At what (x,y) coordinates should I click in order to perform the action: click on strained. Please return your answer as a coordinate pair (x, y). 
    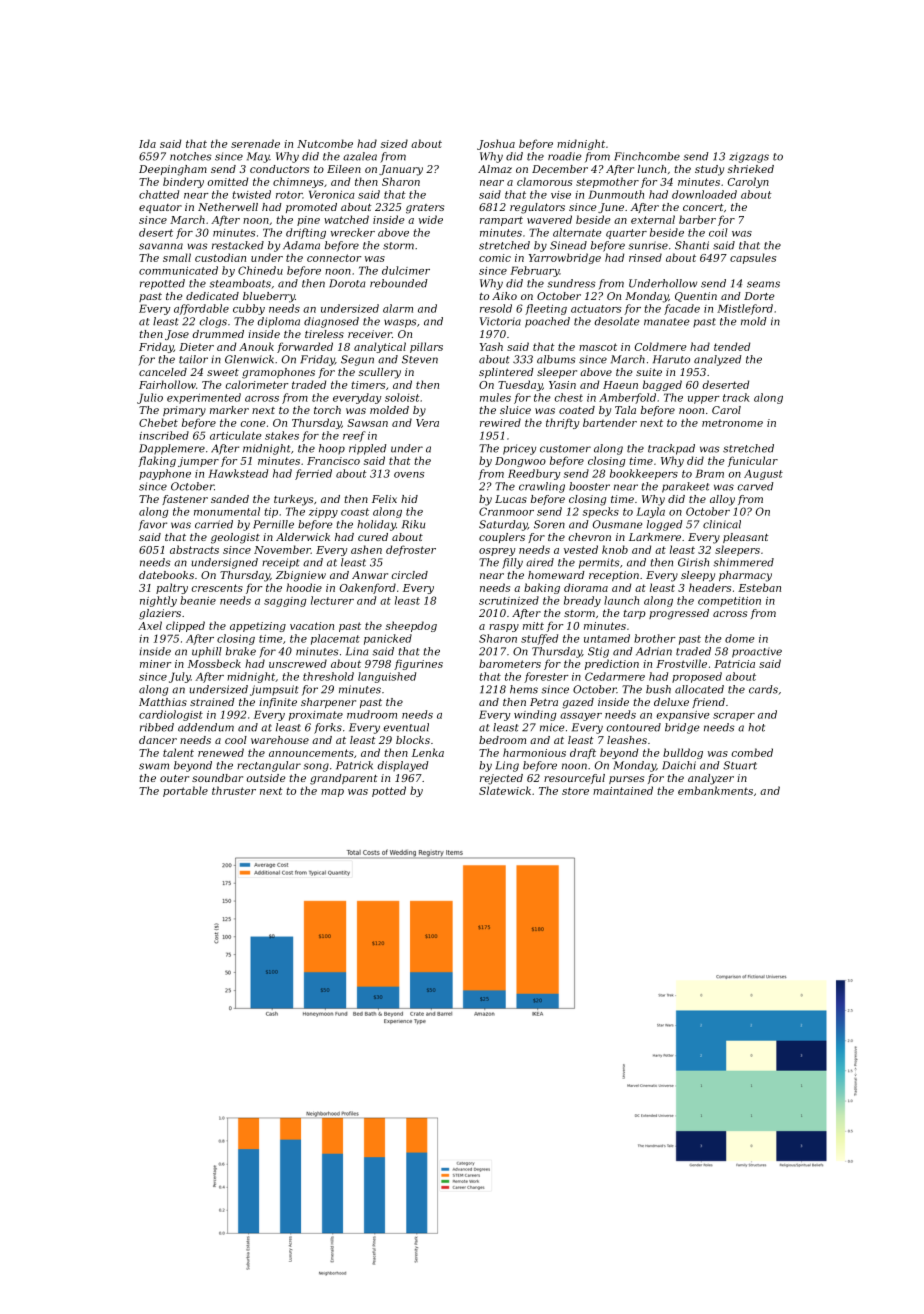
    Looking at the image, I should click on (212, 702).
